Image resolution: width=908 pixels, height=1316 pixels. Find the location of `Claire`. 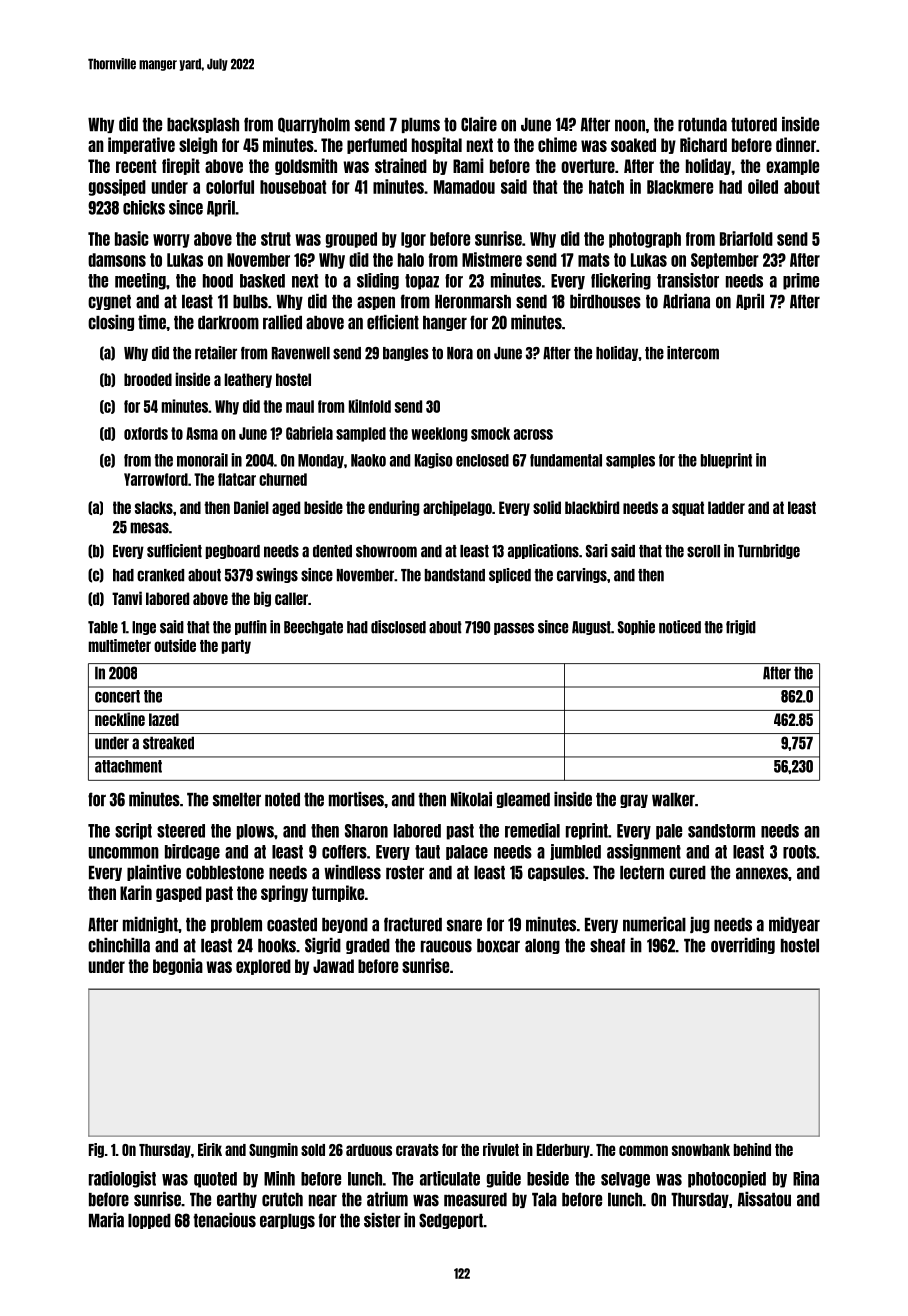

Claire is located at coordinates (479, 124).
